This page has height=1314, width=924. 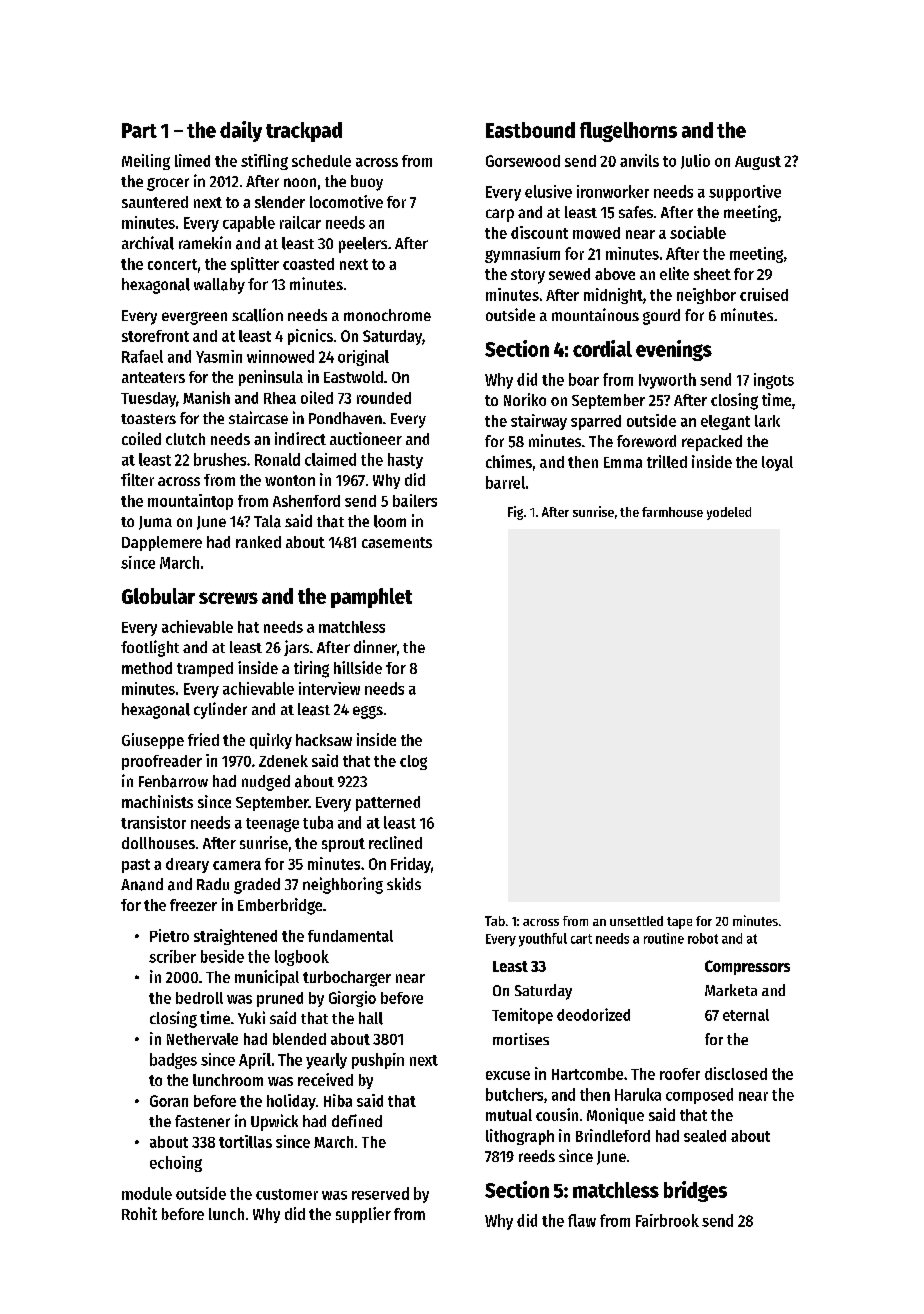 What do you see at coordinates (667, 1220) in the page?
I see `Fairbrook` at bounding box center [667, 1220].
